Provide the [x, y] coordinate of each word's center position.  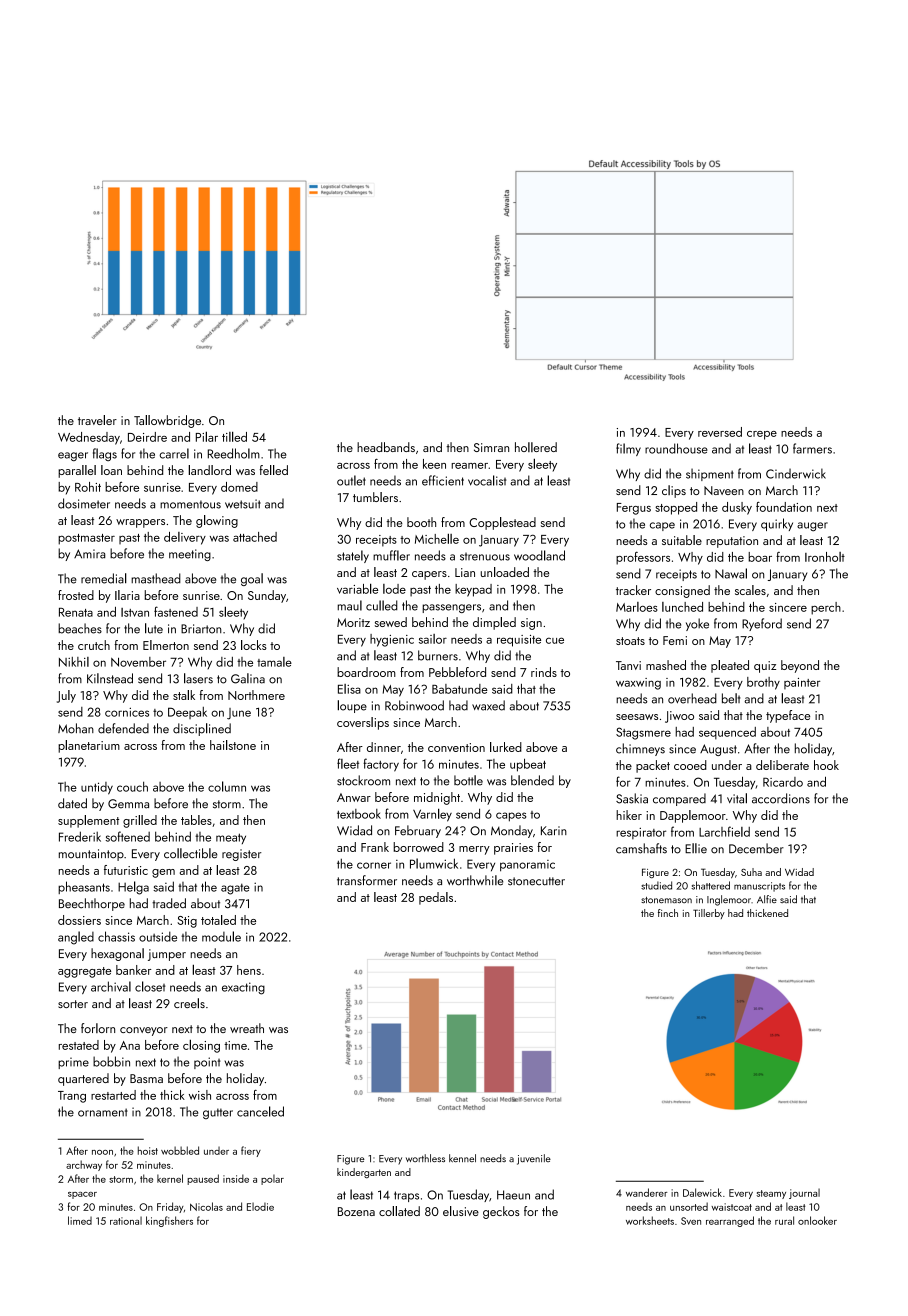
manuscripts [759, 887]
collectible [191, 853]
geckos [501, 1212]
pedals [436, 898]
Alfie [767, 899]
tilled [234, 436]
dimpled [494, 623]
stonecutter [536, 881]
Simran [491, 447]
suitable [682, 540]
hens [249, 970]
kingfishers [169, 1221]
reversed [720, 432]
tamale [274, 662]
